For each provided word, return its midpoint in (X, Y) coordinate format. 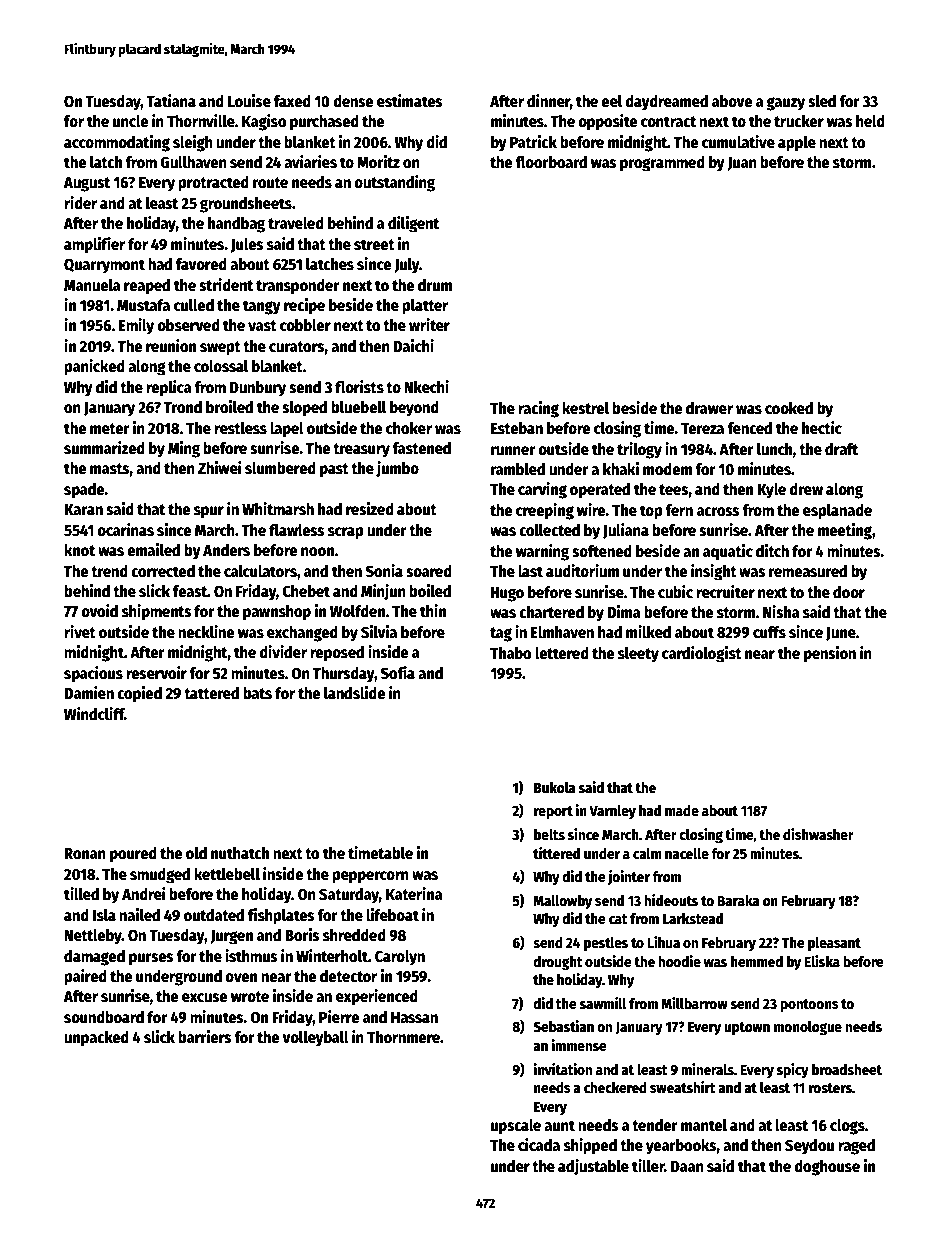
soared (429, 571)
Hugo (507, 594)
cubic (675, 592)
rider (80, 203)
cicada (539, 1145)
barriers (205, 1036)
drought (558, 963)
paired (85, 977)
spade (84, 491)
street (374, 244)
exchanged (302, 634)
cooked (789, 408)
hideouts (671, 900)
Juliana (626, 531)
